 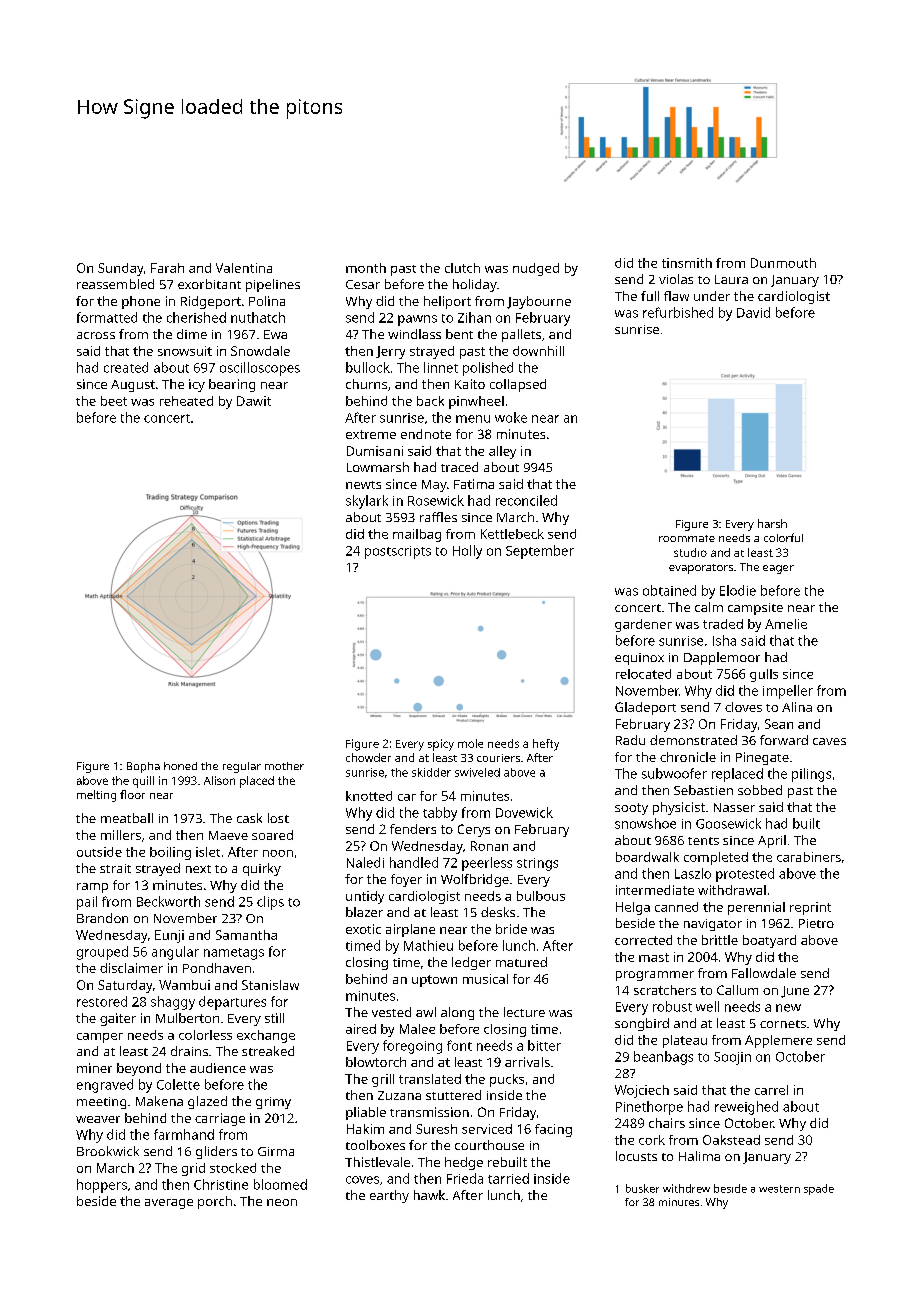 What do you see at coordinates (276, 1151) in the screenshot?
I see `Girma` at bounding box center [276, 1151].
